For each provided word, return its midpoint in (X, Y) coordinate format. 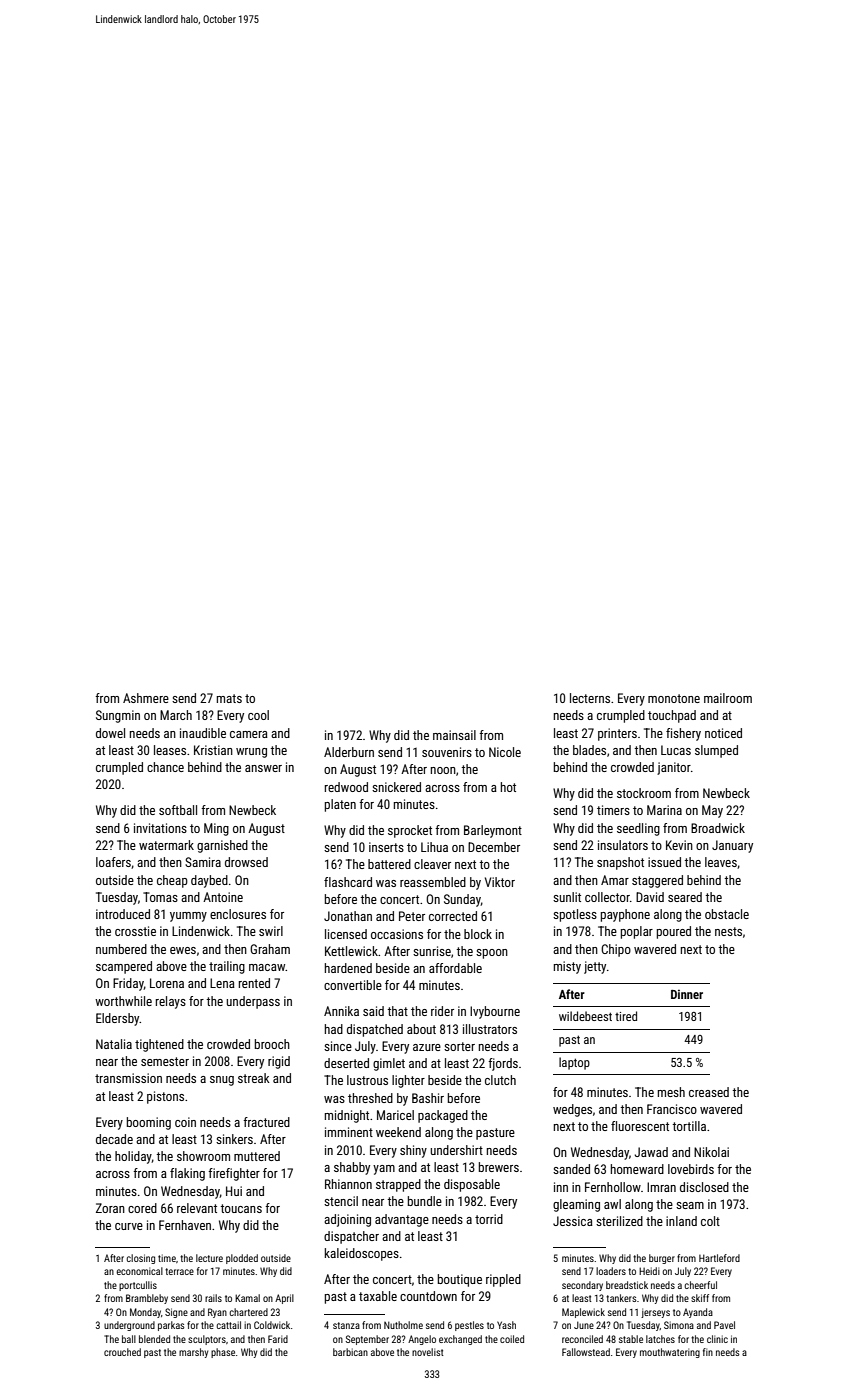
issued (664, 862)
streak (254, 1078)
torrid (489, 1219)
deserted (346, 1063)
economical (139, 1271)
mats (229, 698)
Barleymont (493, 831)
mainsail (454, 735)
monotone (674, 698)
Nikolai (711, 1152)
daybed (209, 881)
